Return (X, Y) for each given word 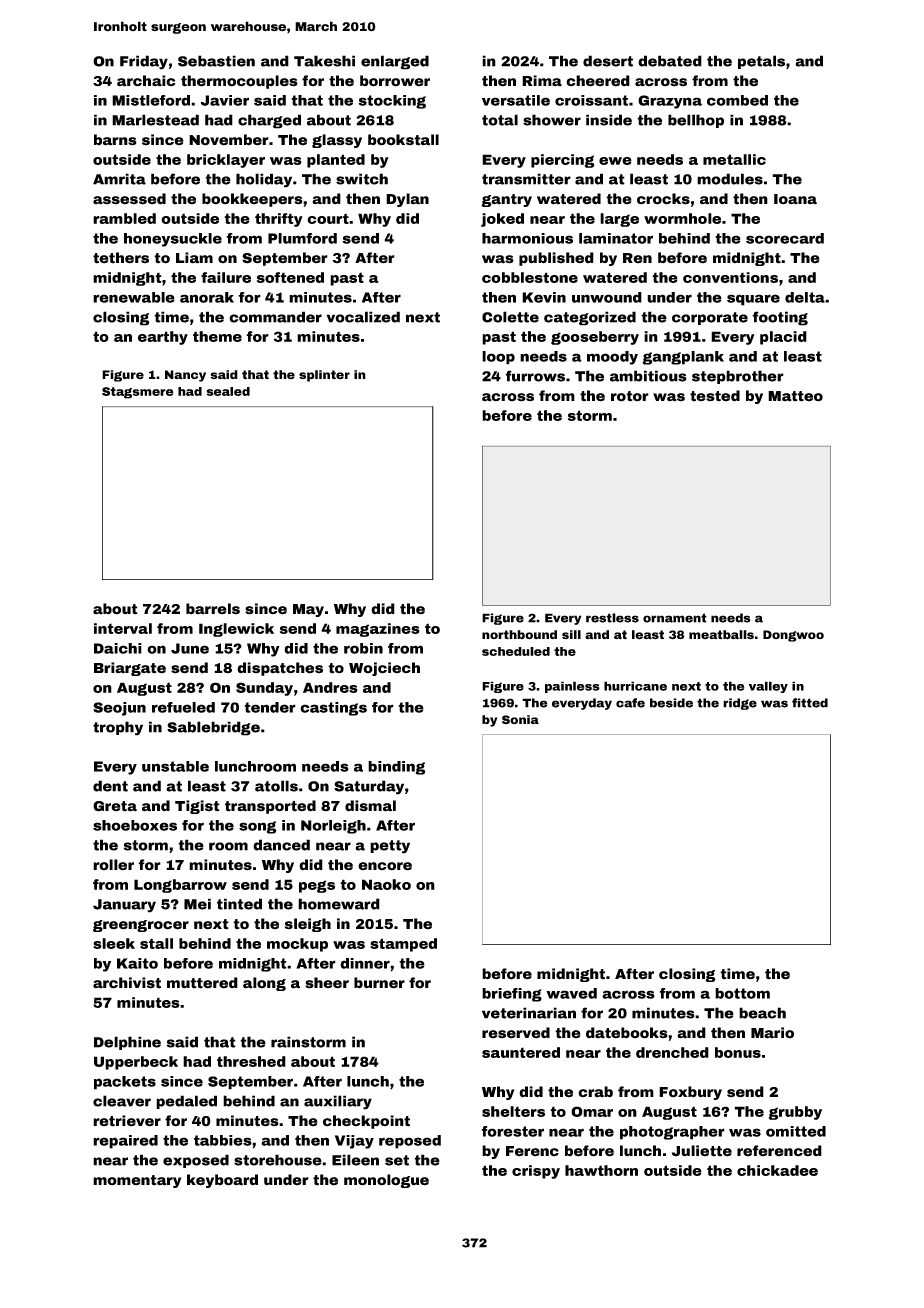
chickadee (777, 1170)
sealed (228, 391)
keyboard (222, 1181)
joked (502, 220)
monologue (386, 1181)
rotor (630, 396)
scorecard (785, 238)
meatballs (721, 635)
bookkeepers (252, 200)
